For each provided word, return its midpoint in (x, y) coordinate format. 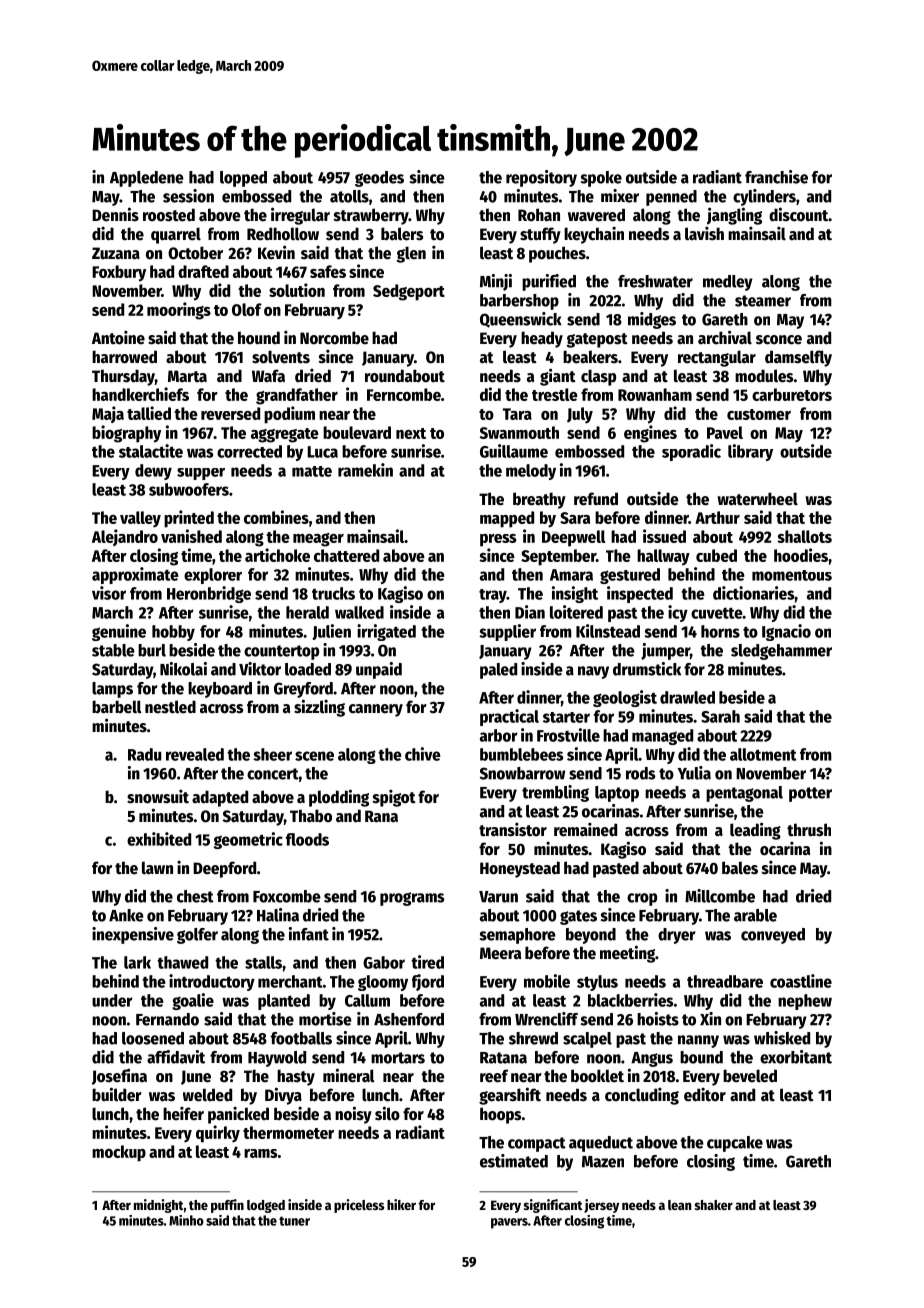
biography (126, 434)
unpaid (379, 670)
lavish (704, 233)
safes (328, 271)
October (195, 253)
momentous (792, 575)
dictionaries (753, 593)
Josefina (119, 1076)
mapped (507, 519)
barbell (116, 707)
